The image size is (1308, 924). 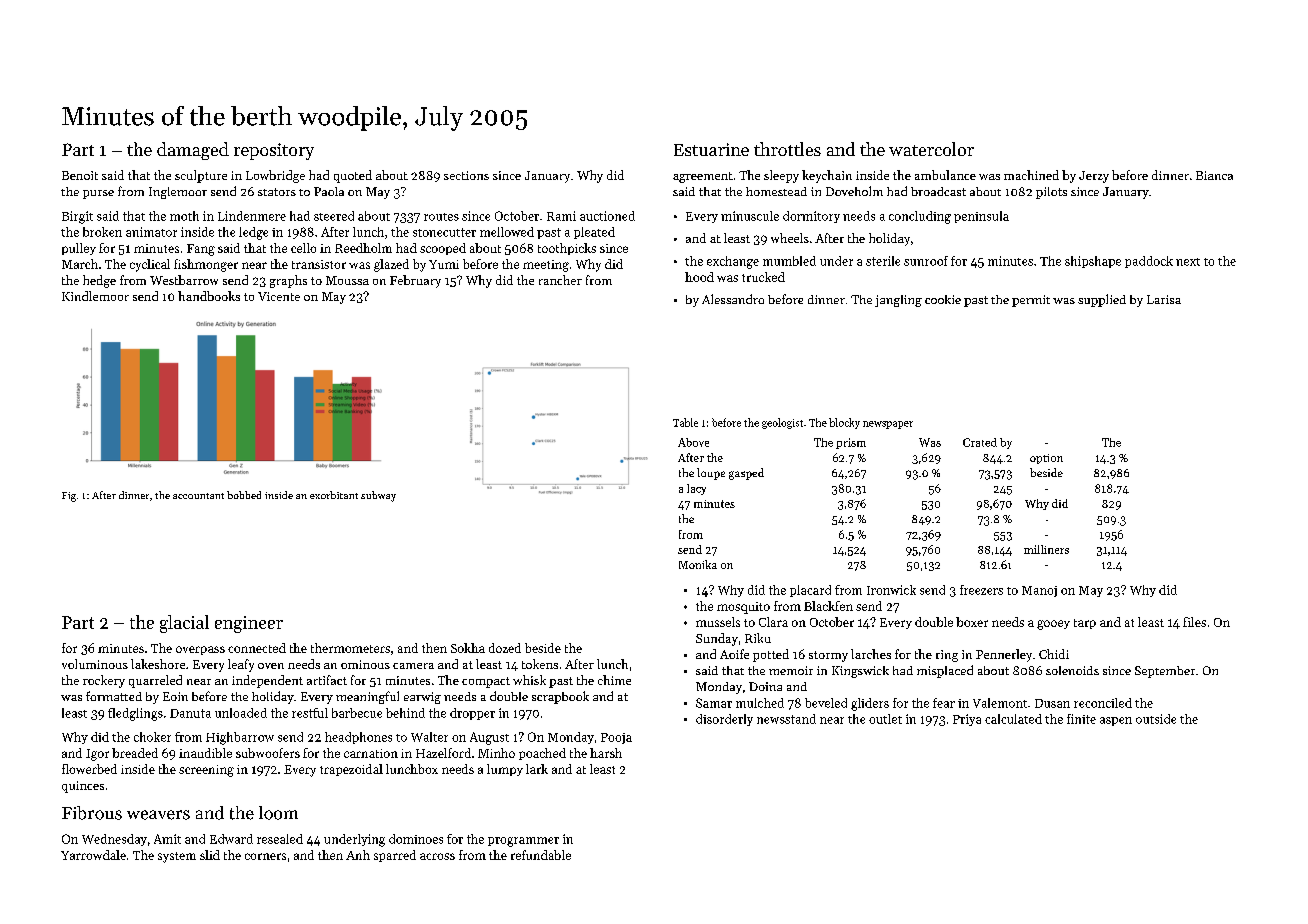 I want to click on corners, so click(x=265, y=856).
